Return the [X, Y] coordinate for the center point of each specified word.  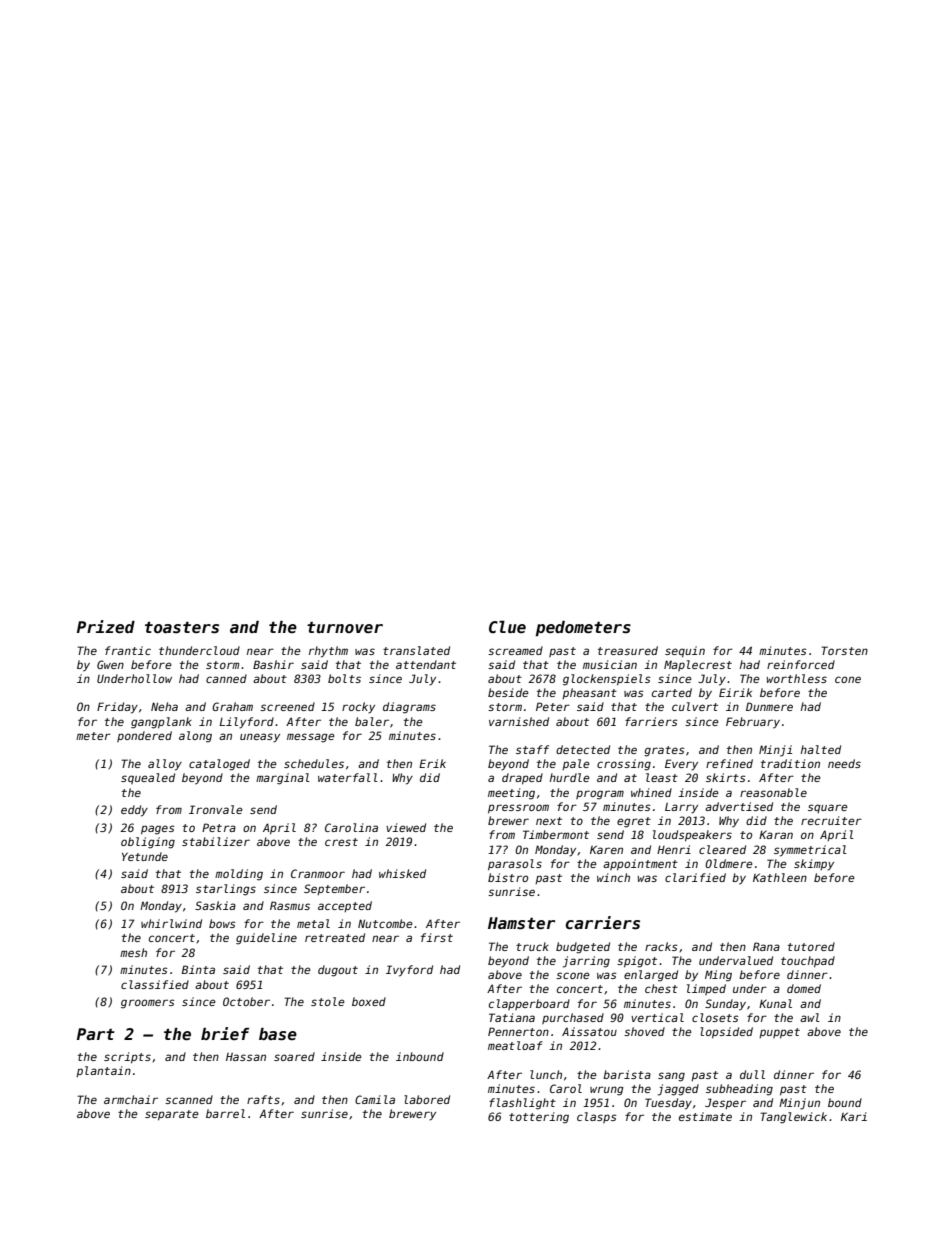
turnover [345, 627]
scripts [127, 1058]
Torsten [844, 650]
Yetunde [145, 856]
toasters [182, 628]
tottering [539, 1118]
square [828, 808]
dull [752, 1074]
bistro [508, 877]
